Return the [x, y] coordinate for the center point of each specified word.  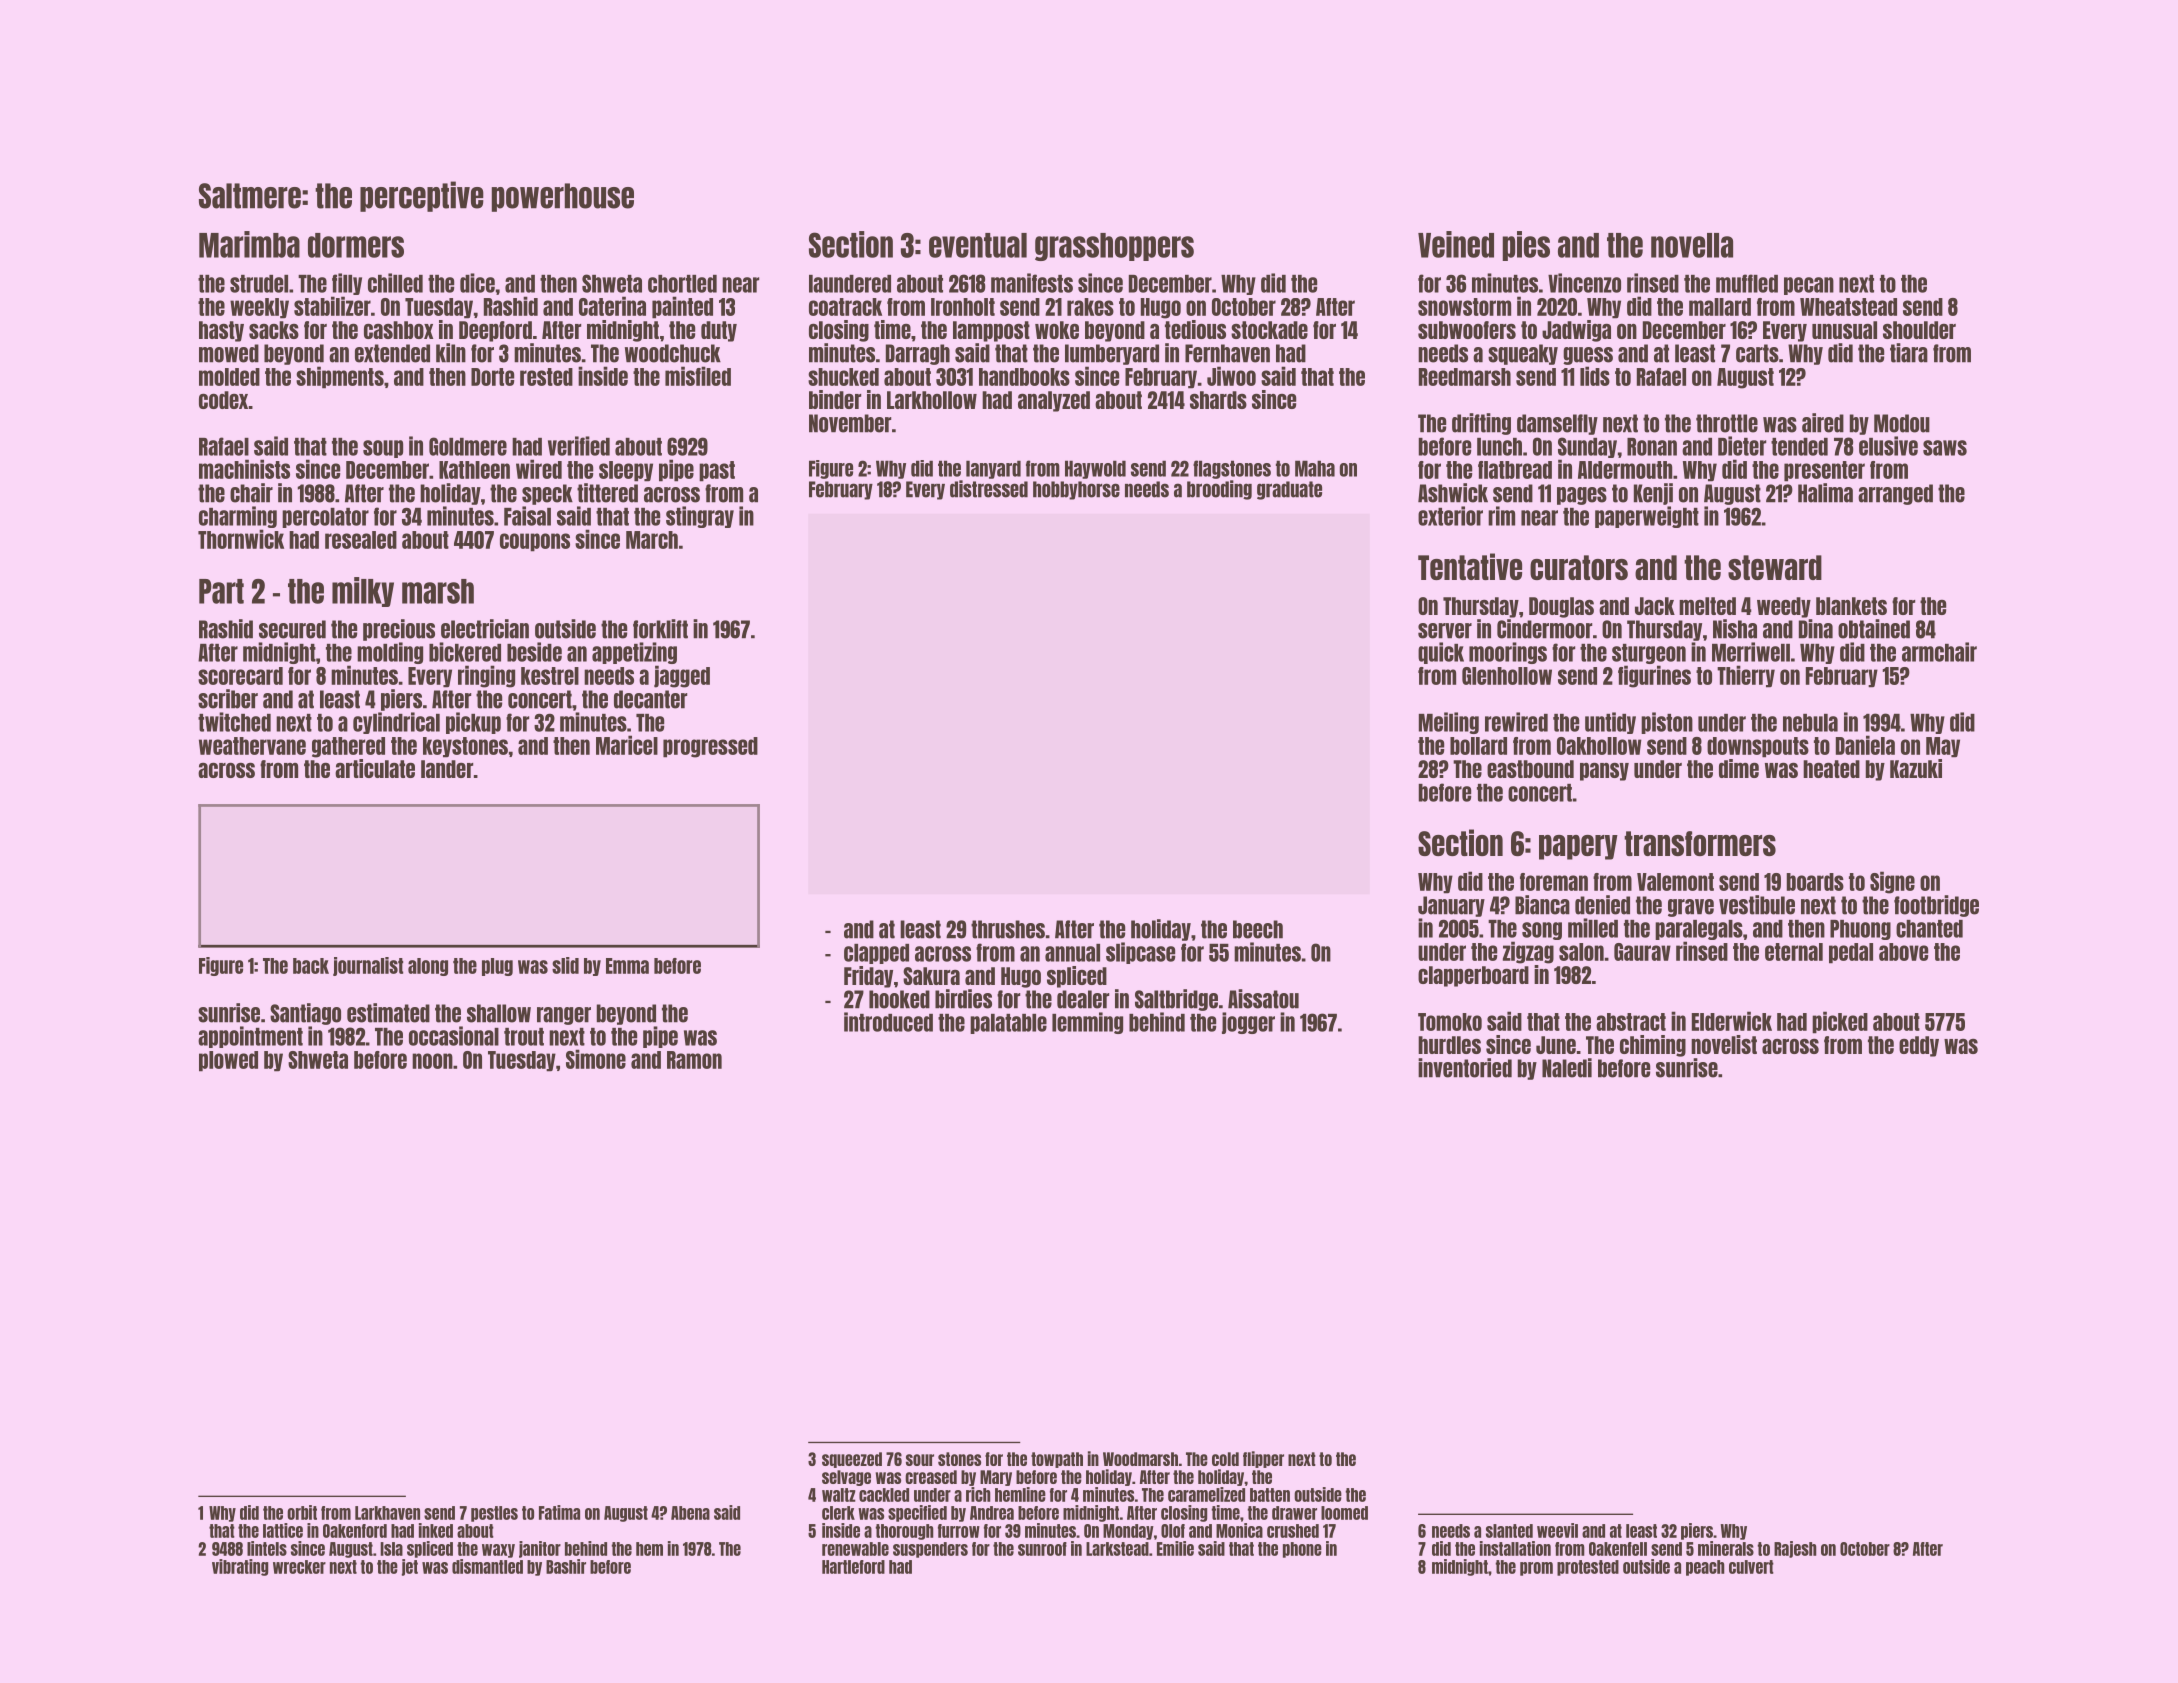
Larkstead [1117, 1549]
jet [410, 1567]
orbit [302, 1512]
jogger [1248, 1023]
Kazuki [1916, 768]
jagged [682, 676]
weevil [1557, 1530]
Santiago [305, 1014]
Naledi [1567, 1068]
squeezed [852, 1460]
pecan [1809, 286]
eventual [978, 245]
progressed [710, 747]
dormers [356, 245]
